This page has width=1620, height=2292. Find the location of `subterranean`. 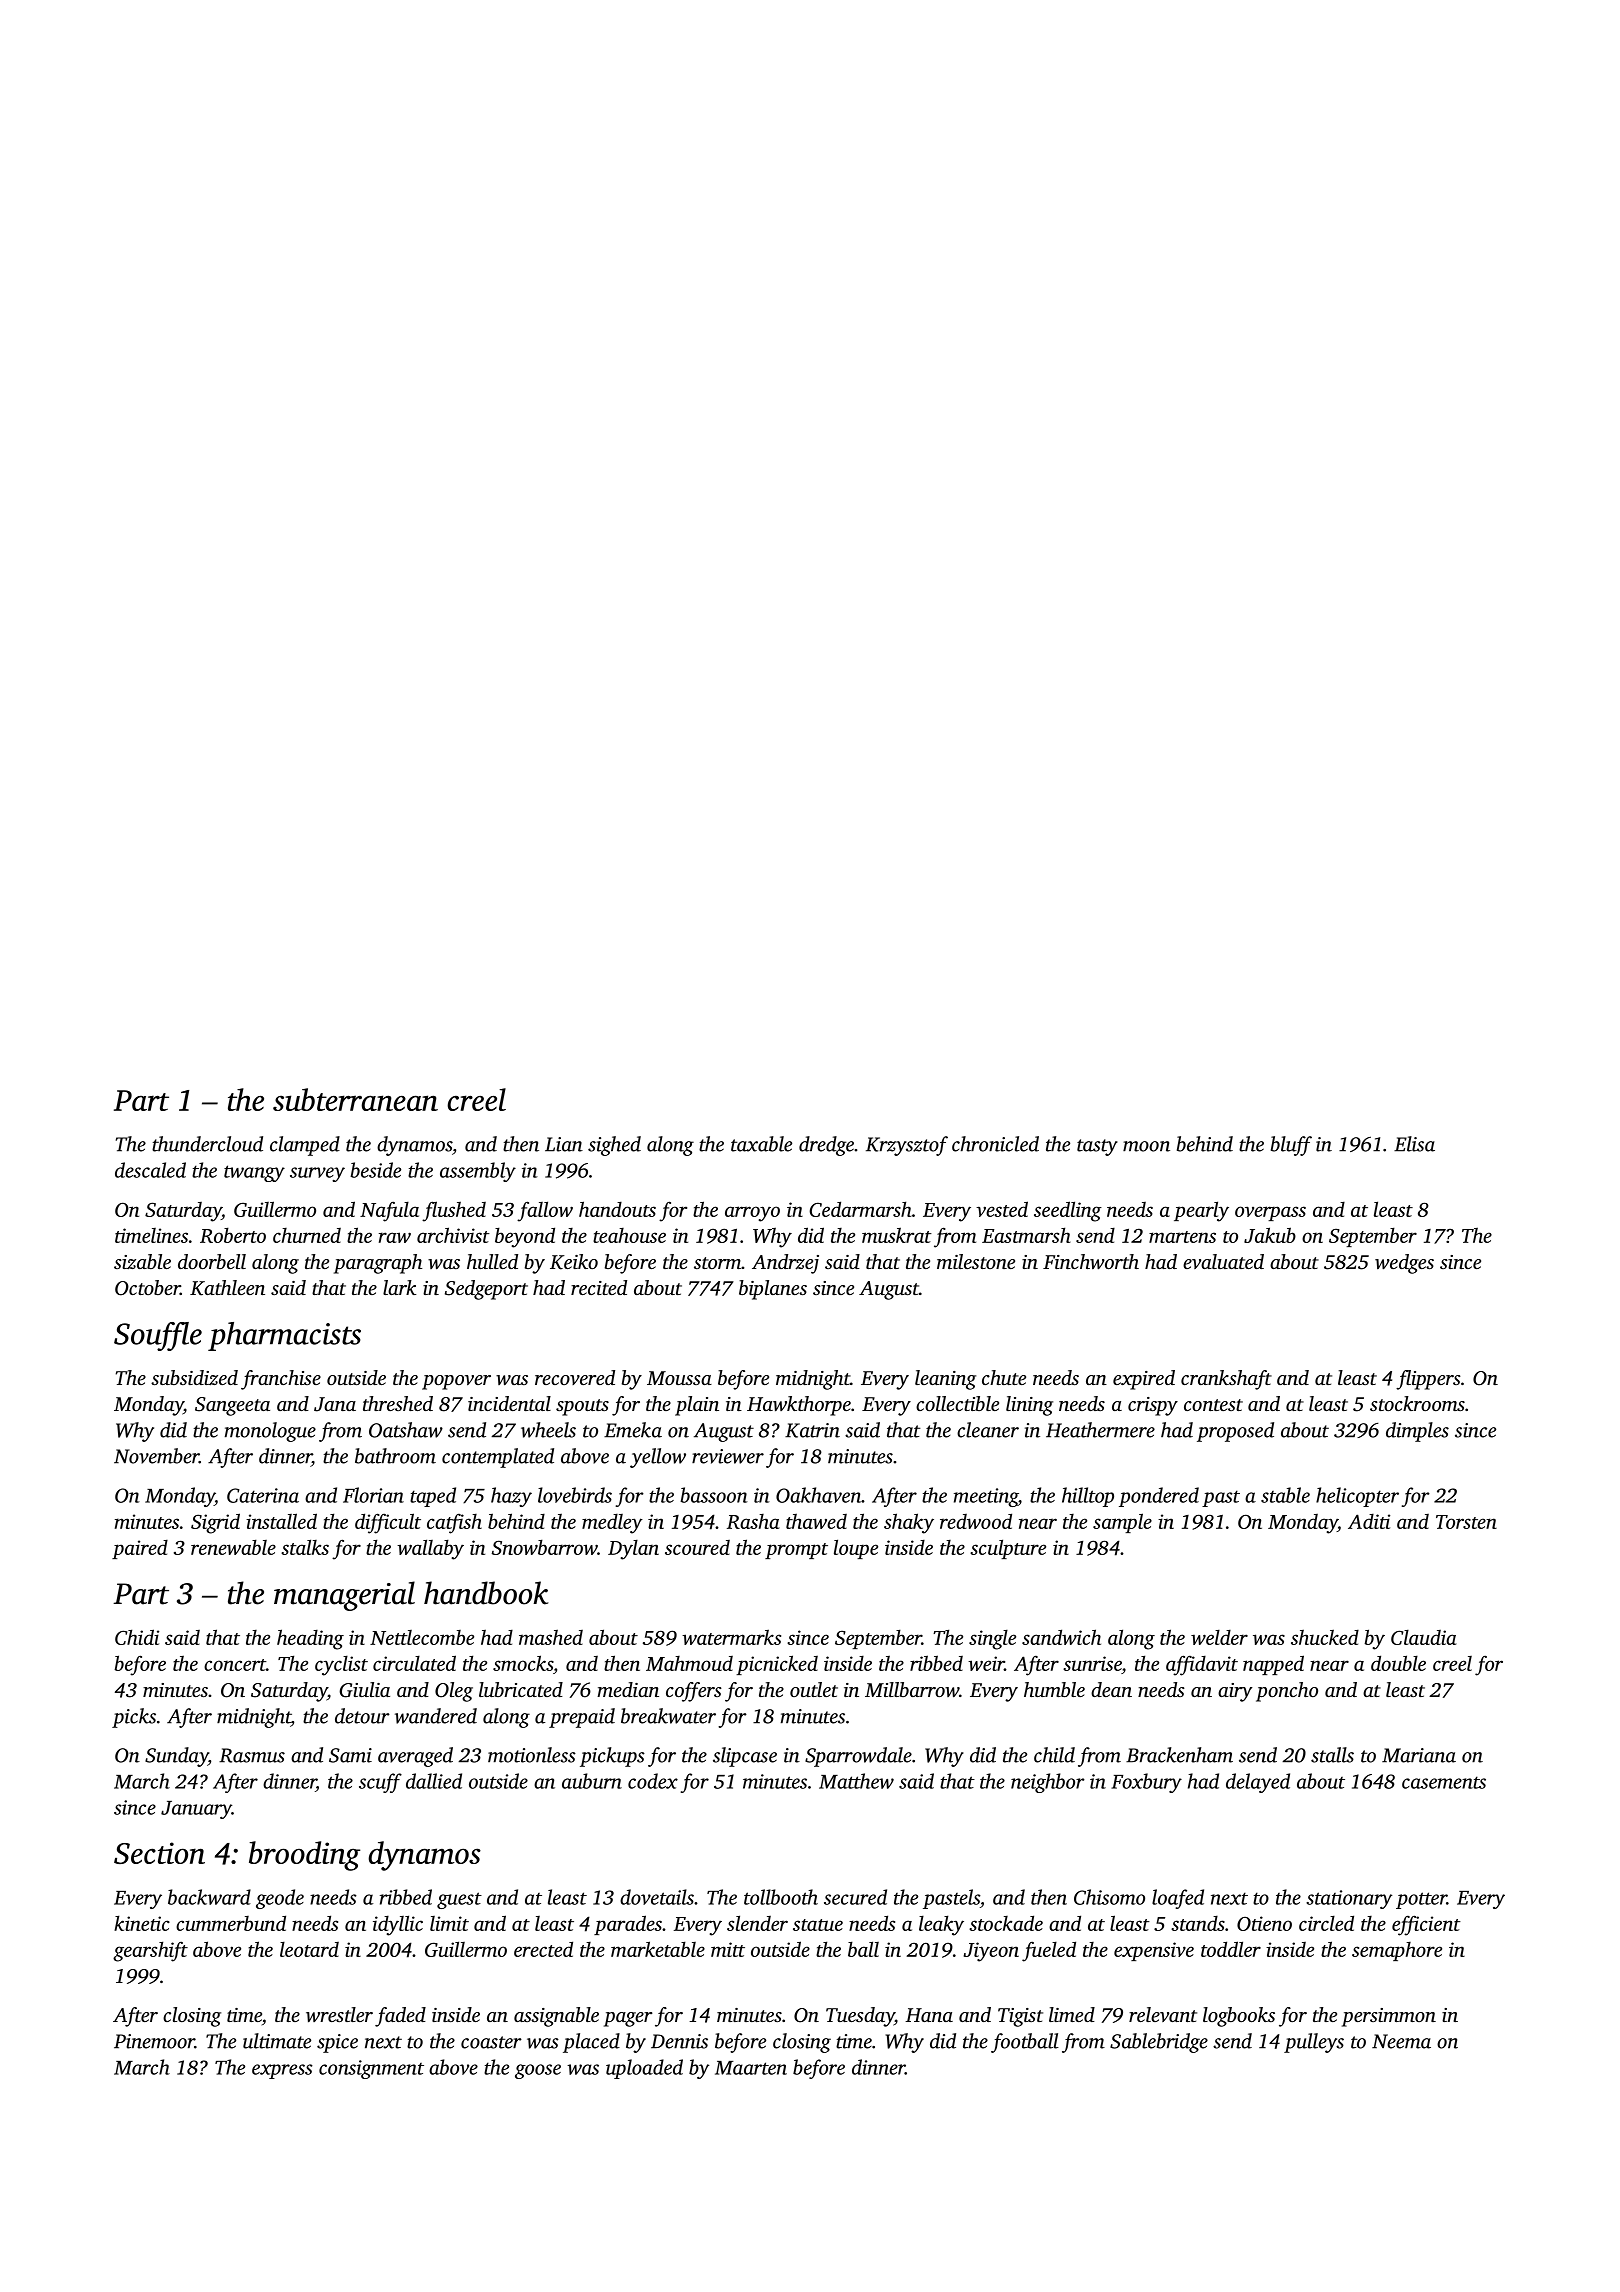

subterranean is located at coordinates (355, 1099).
